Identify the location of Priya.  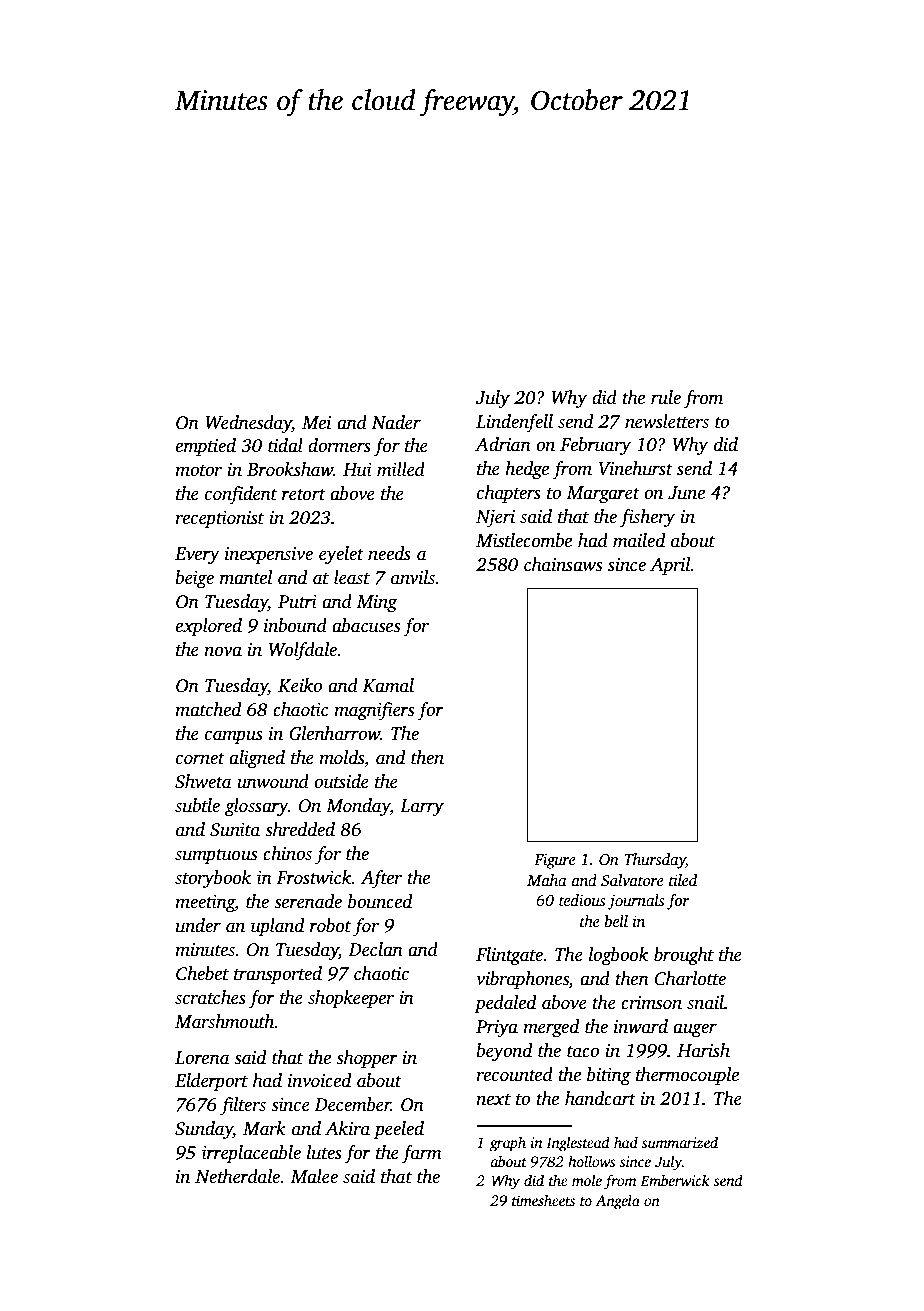
(497, 1028).
